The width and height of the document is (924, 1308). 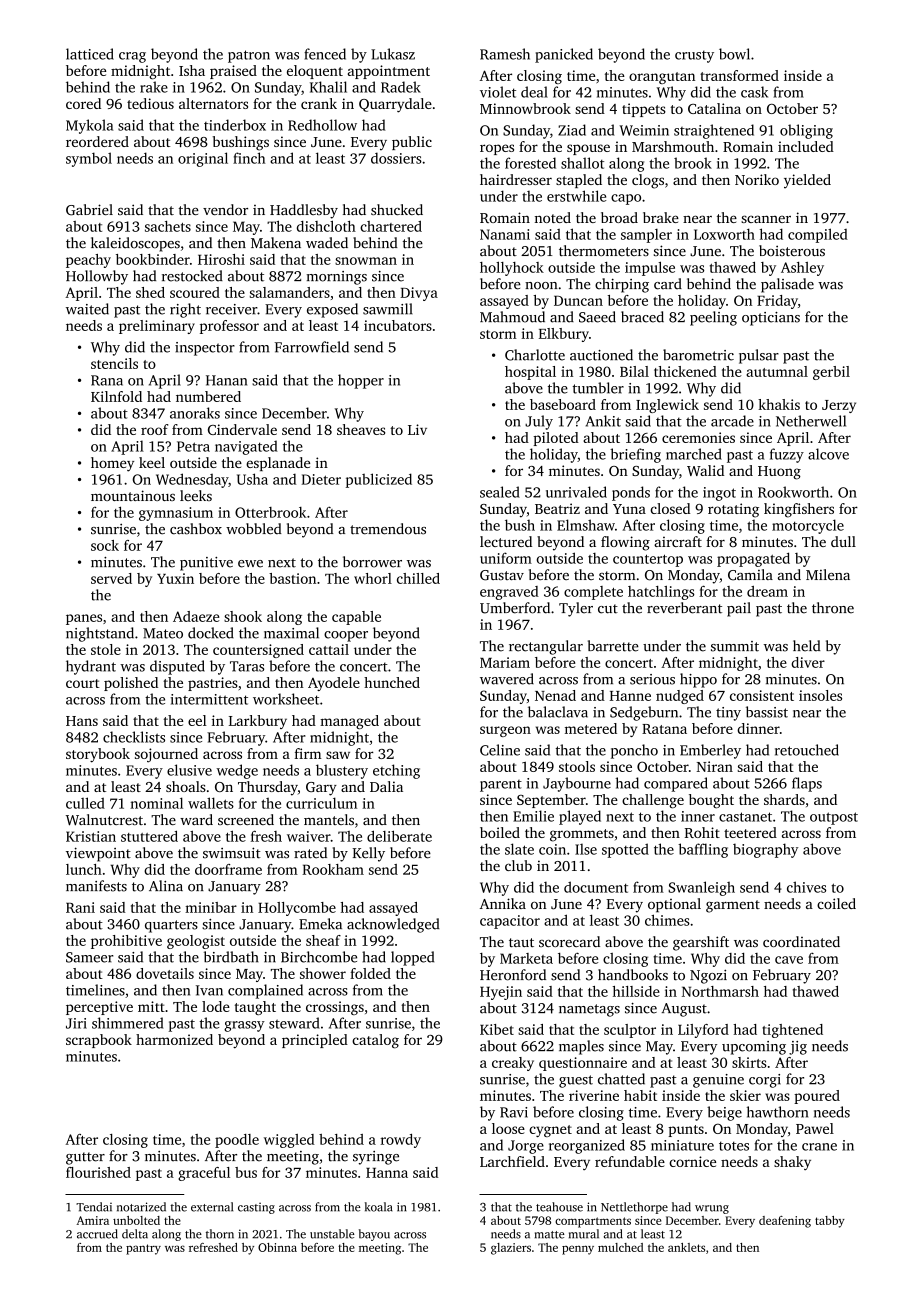 I want to click on Charlotte, so click(x=535, y=355).
